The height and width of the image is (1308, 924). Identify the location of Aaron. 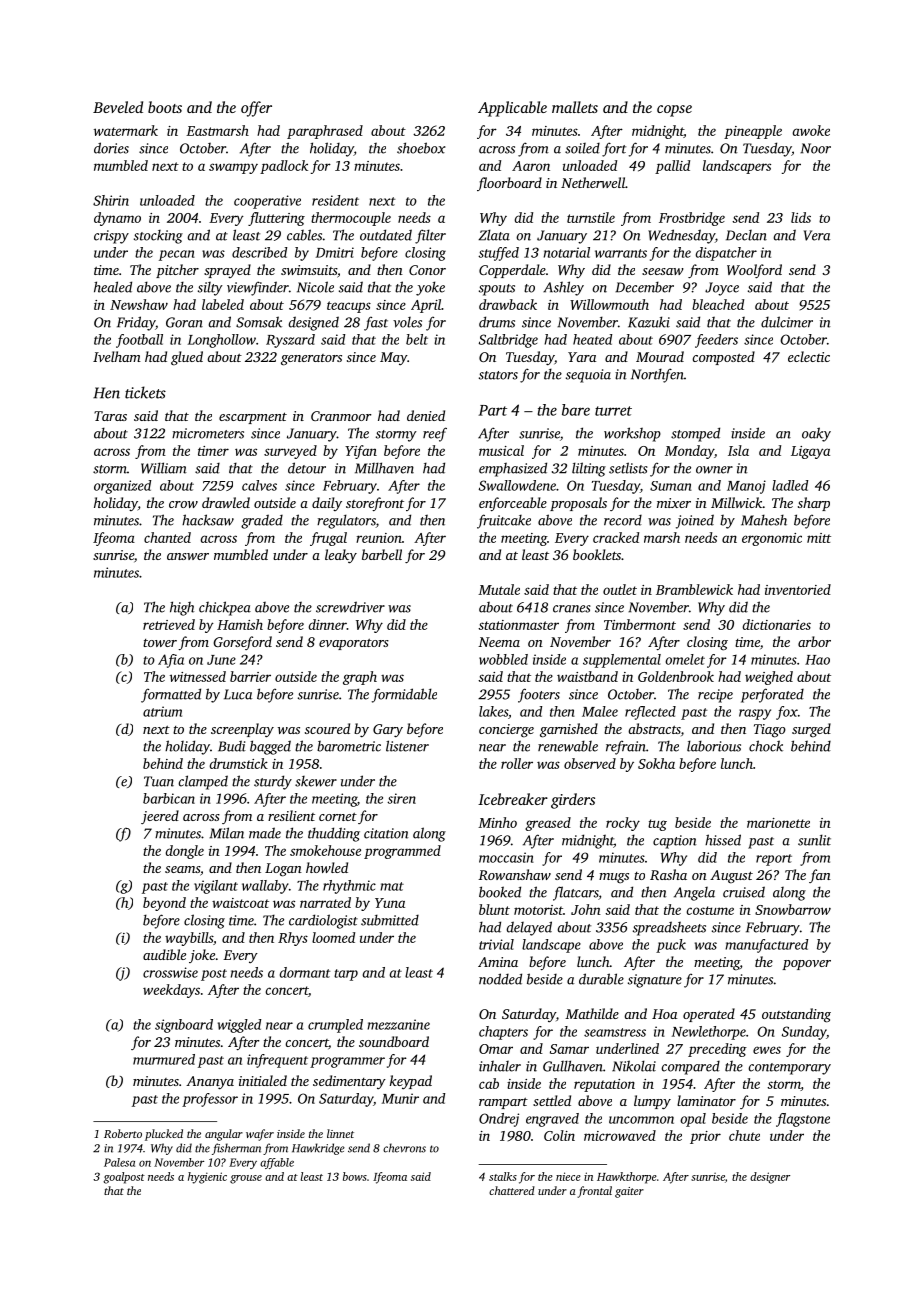
(531, 166).
